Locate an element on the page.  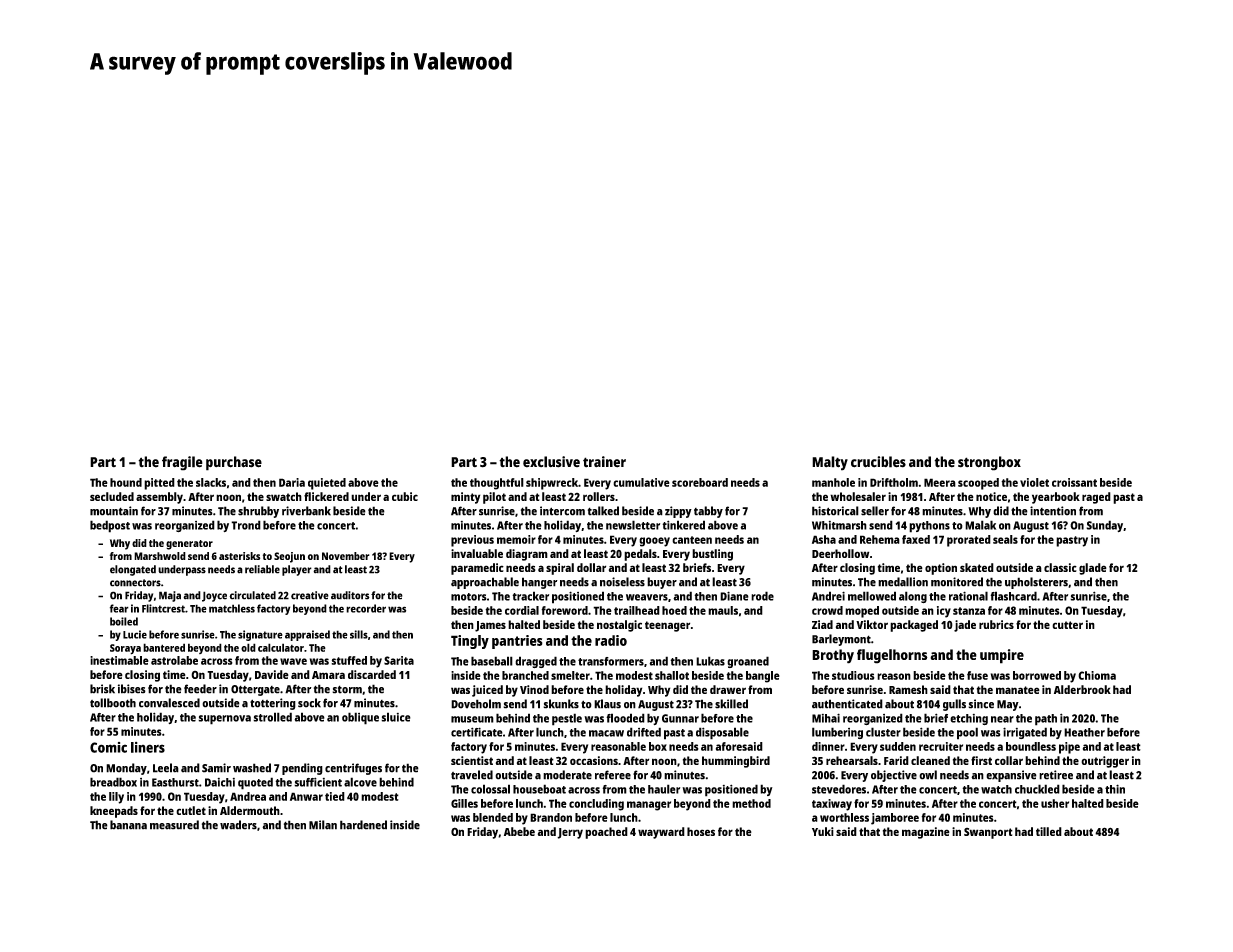
monitored is located at coordinates (957, 582).
